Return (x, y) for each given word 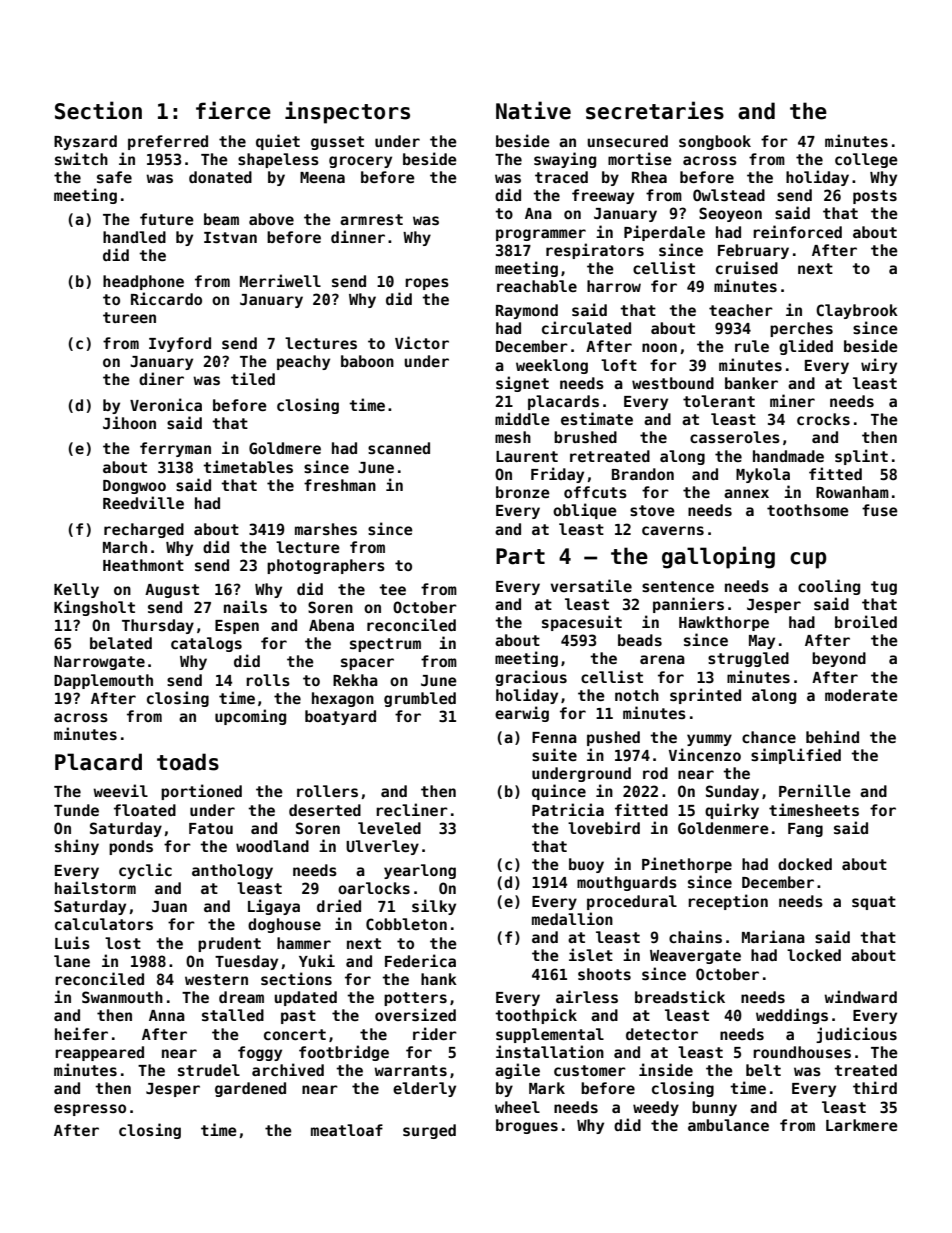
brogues (527, 1126)
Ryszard (85, 142)
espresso (90, 1110)
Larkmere (862, 1125)
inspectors (347, 112)
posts (875, 197)
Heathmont (143, 565)
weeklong (552, 366)
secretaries (655, 110)
